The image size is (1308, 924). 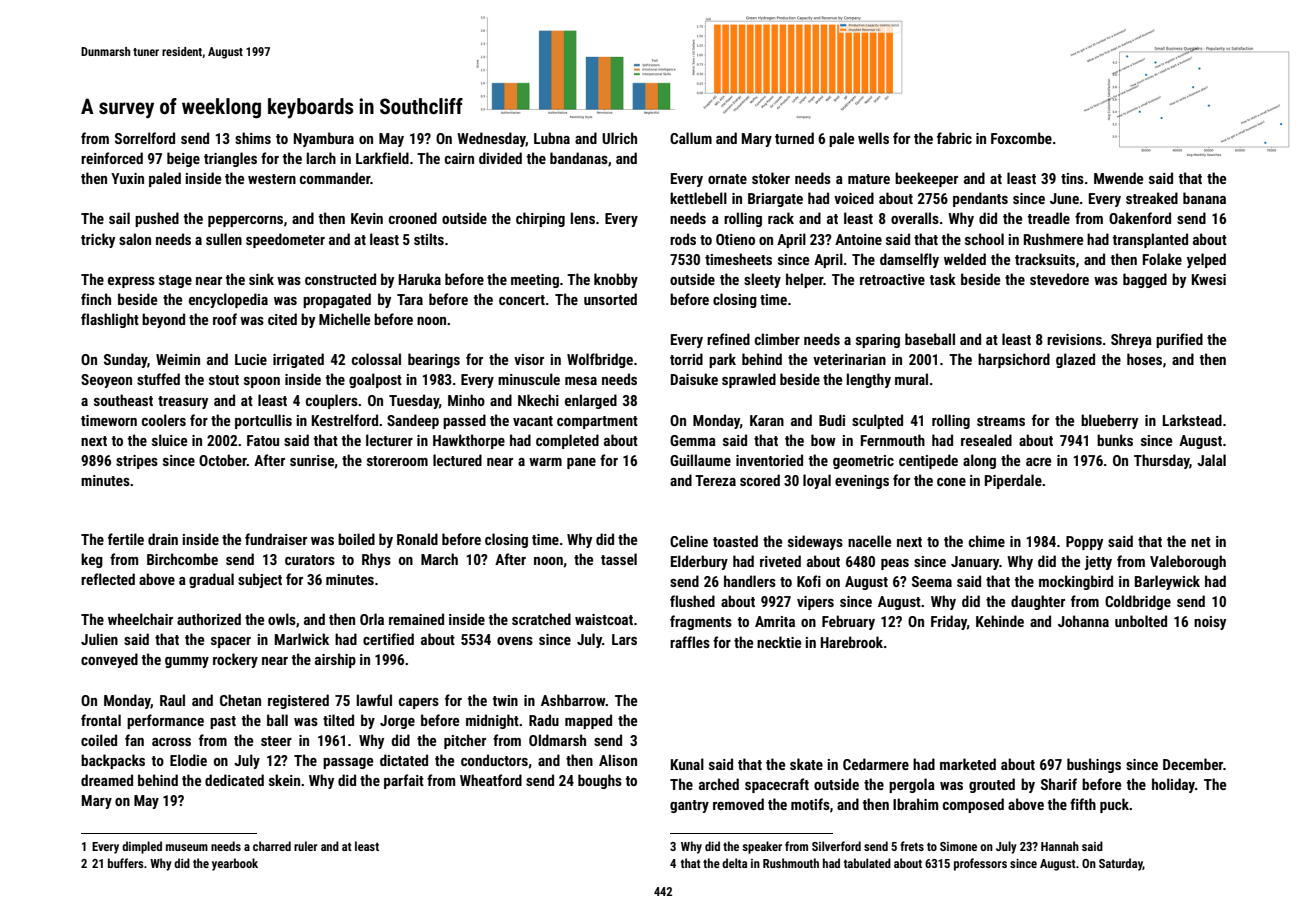 What do you see at coordinates (619, 559) in the screenshot?
I see `tassel` at bounding box center [619, 559].
